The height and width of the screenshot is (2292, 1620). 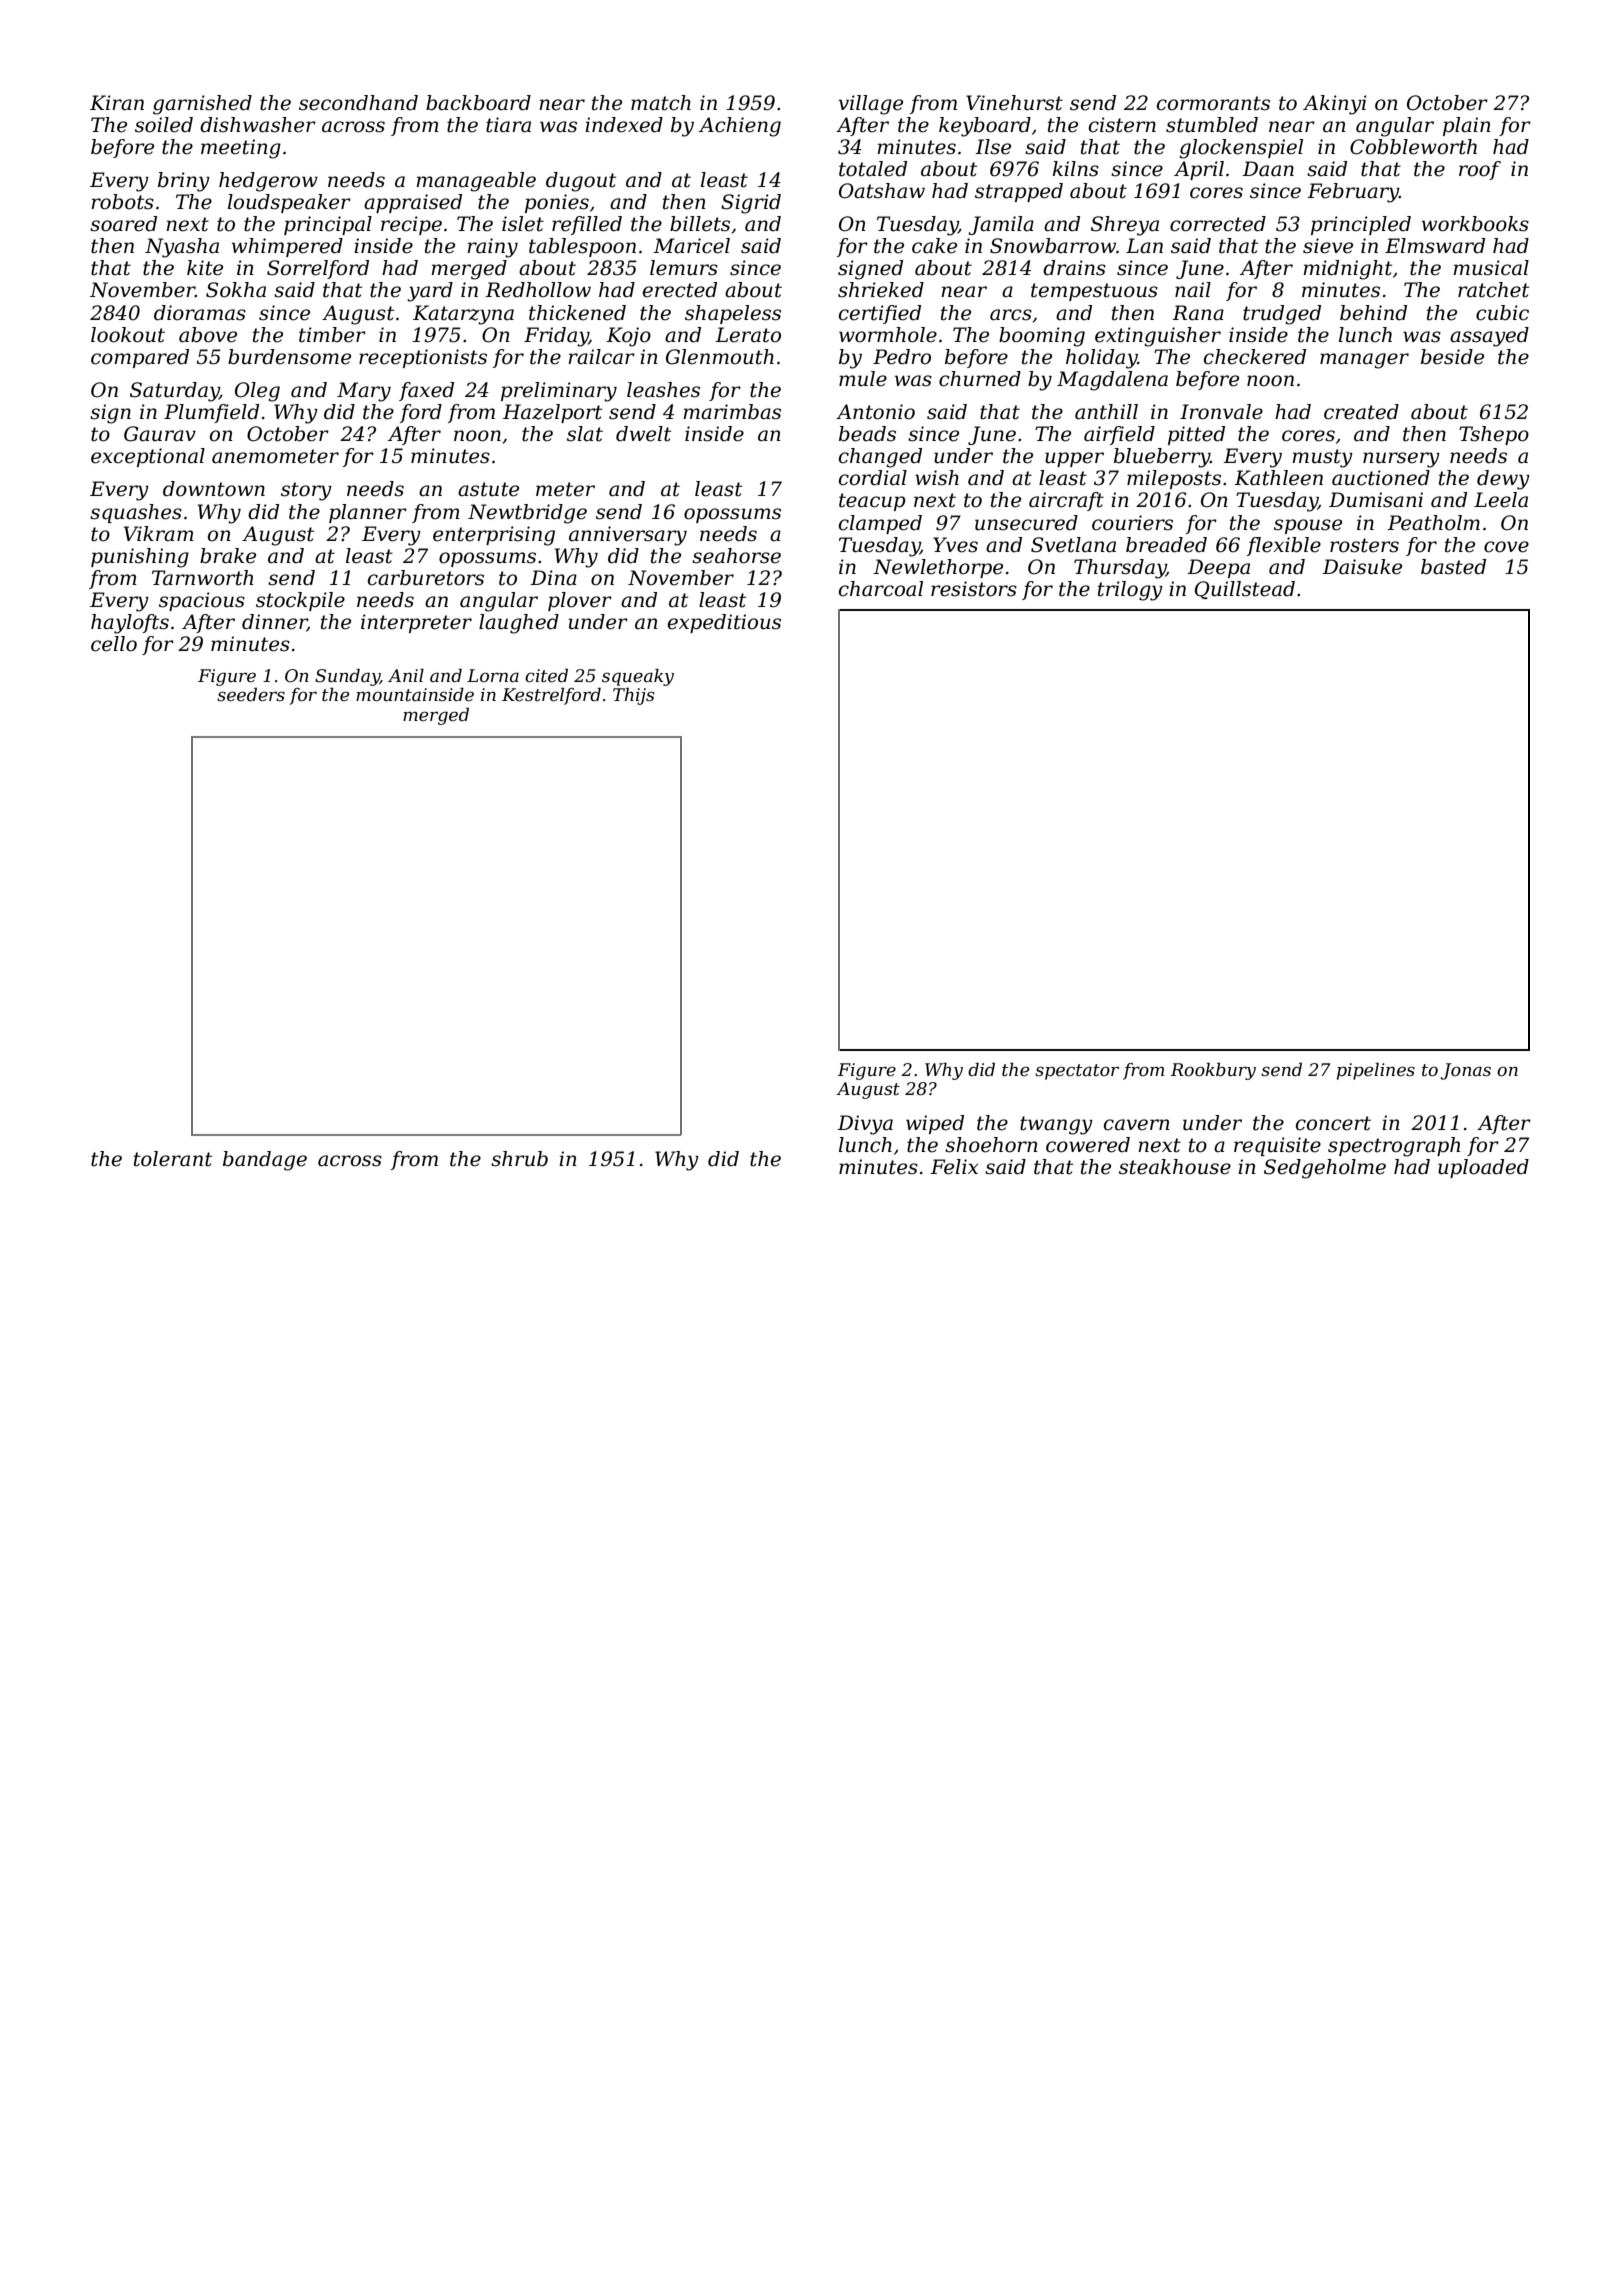 What do you see at coordinates (585, 434) in the screenshot?
I see `slat` at bounding box center [585, 434].
